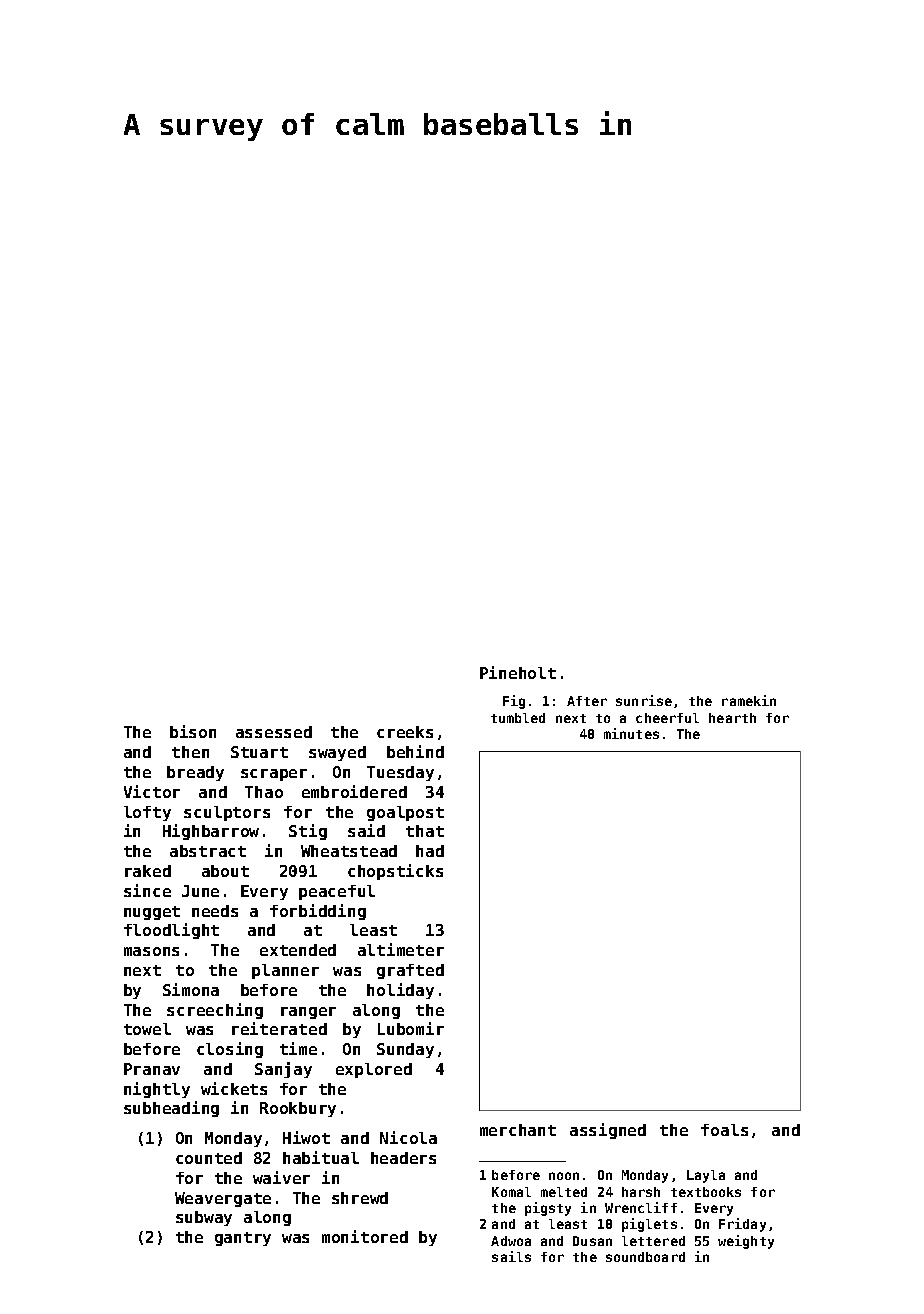  I want to click on waiver, so click(281, 1177).
